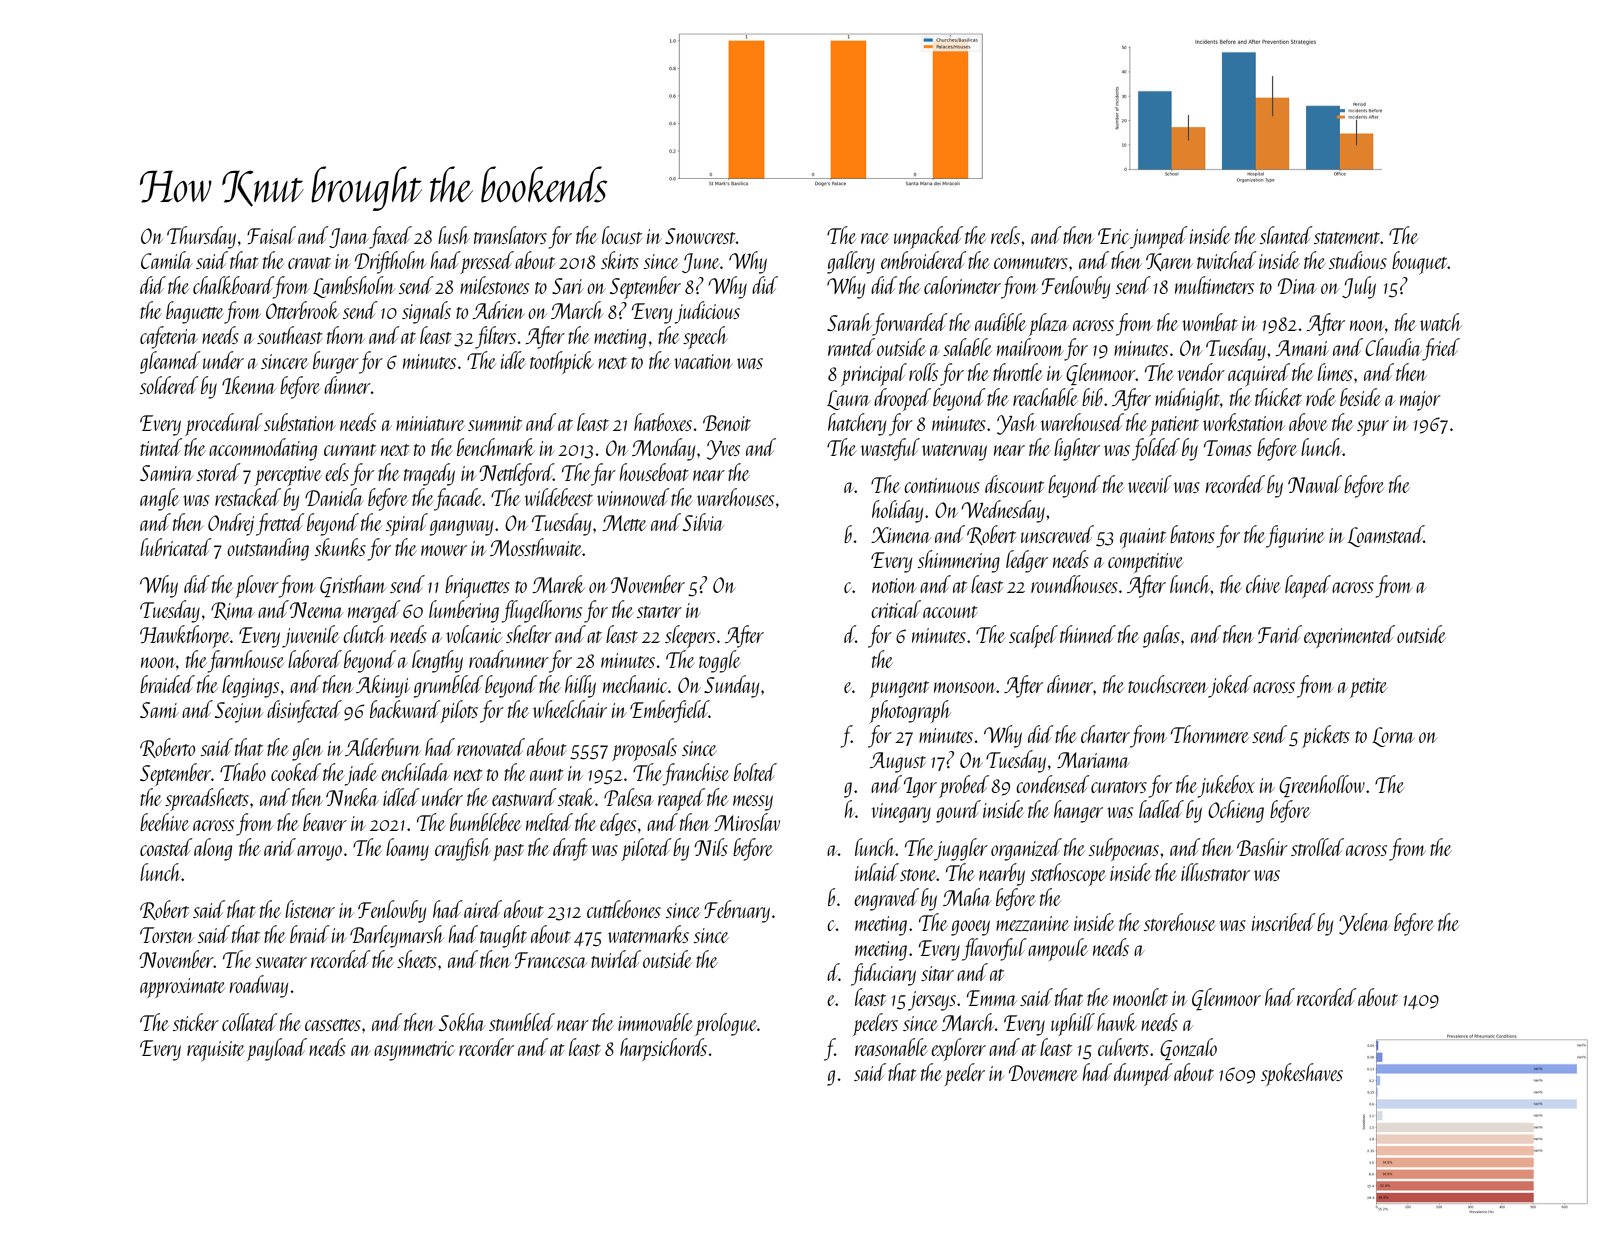 The image size is (1609, 1243). What do you see at coordinates (1373, 428) in the page?
I see `spur` at bounding box center [1373, 428].
